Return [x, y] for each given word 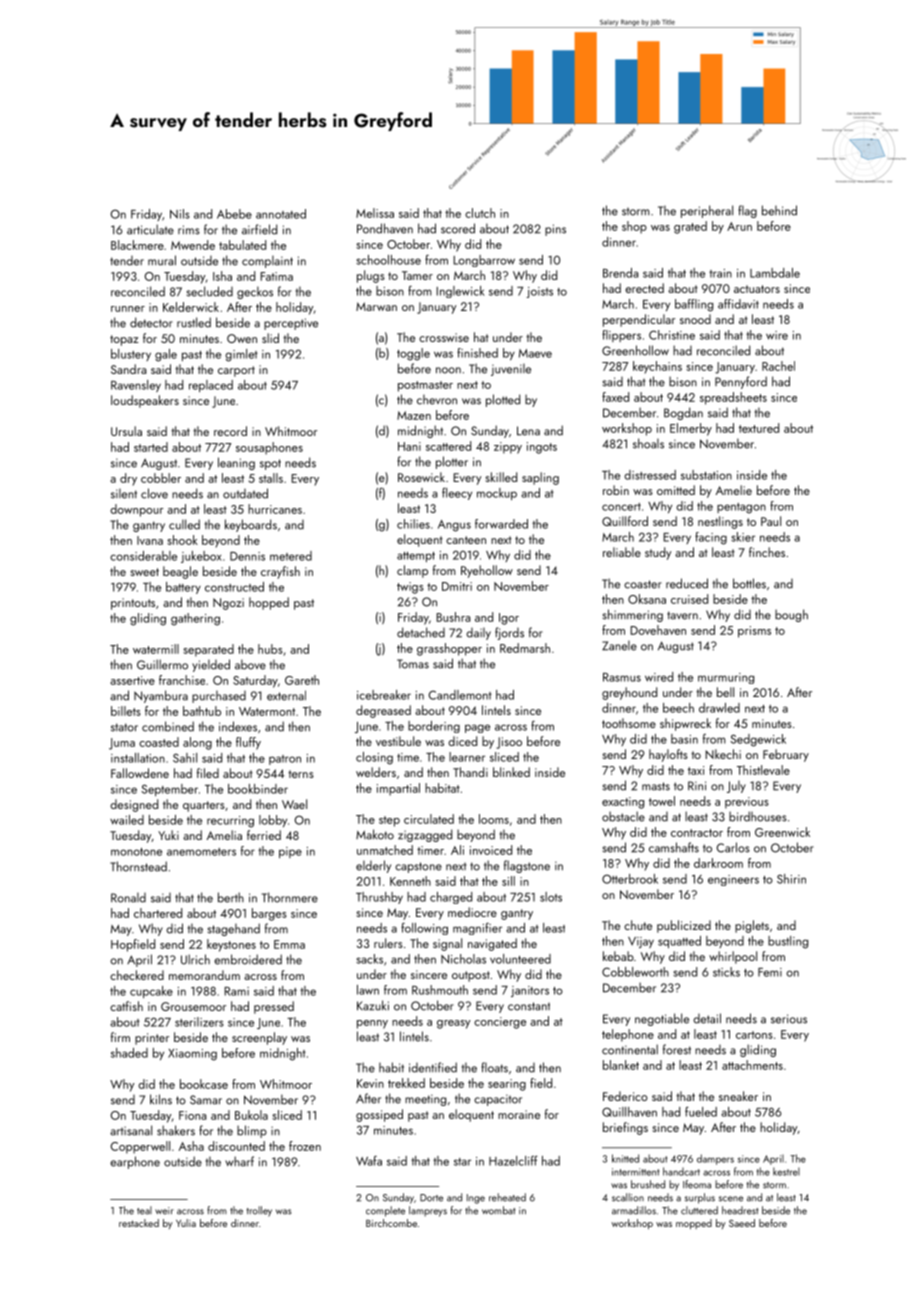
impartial [398, 789]
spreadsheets [733, 398]
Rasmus [622, 677]
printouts [133, 604]
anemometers [201, 852]
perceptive [291, 324]
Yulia [186, 1223]
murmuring [726, 678]
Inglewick [460, 292]
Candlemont [460, 695]
